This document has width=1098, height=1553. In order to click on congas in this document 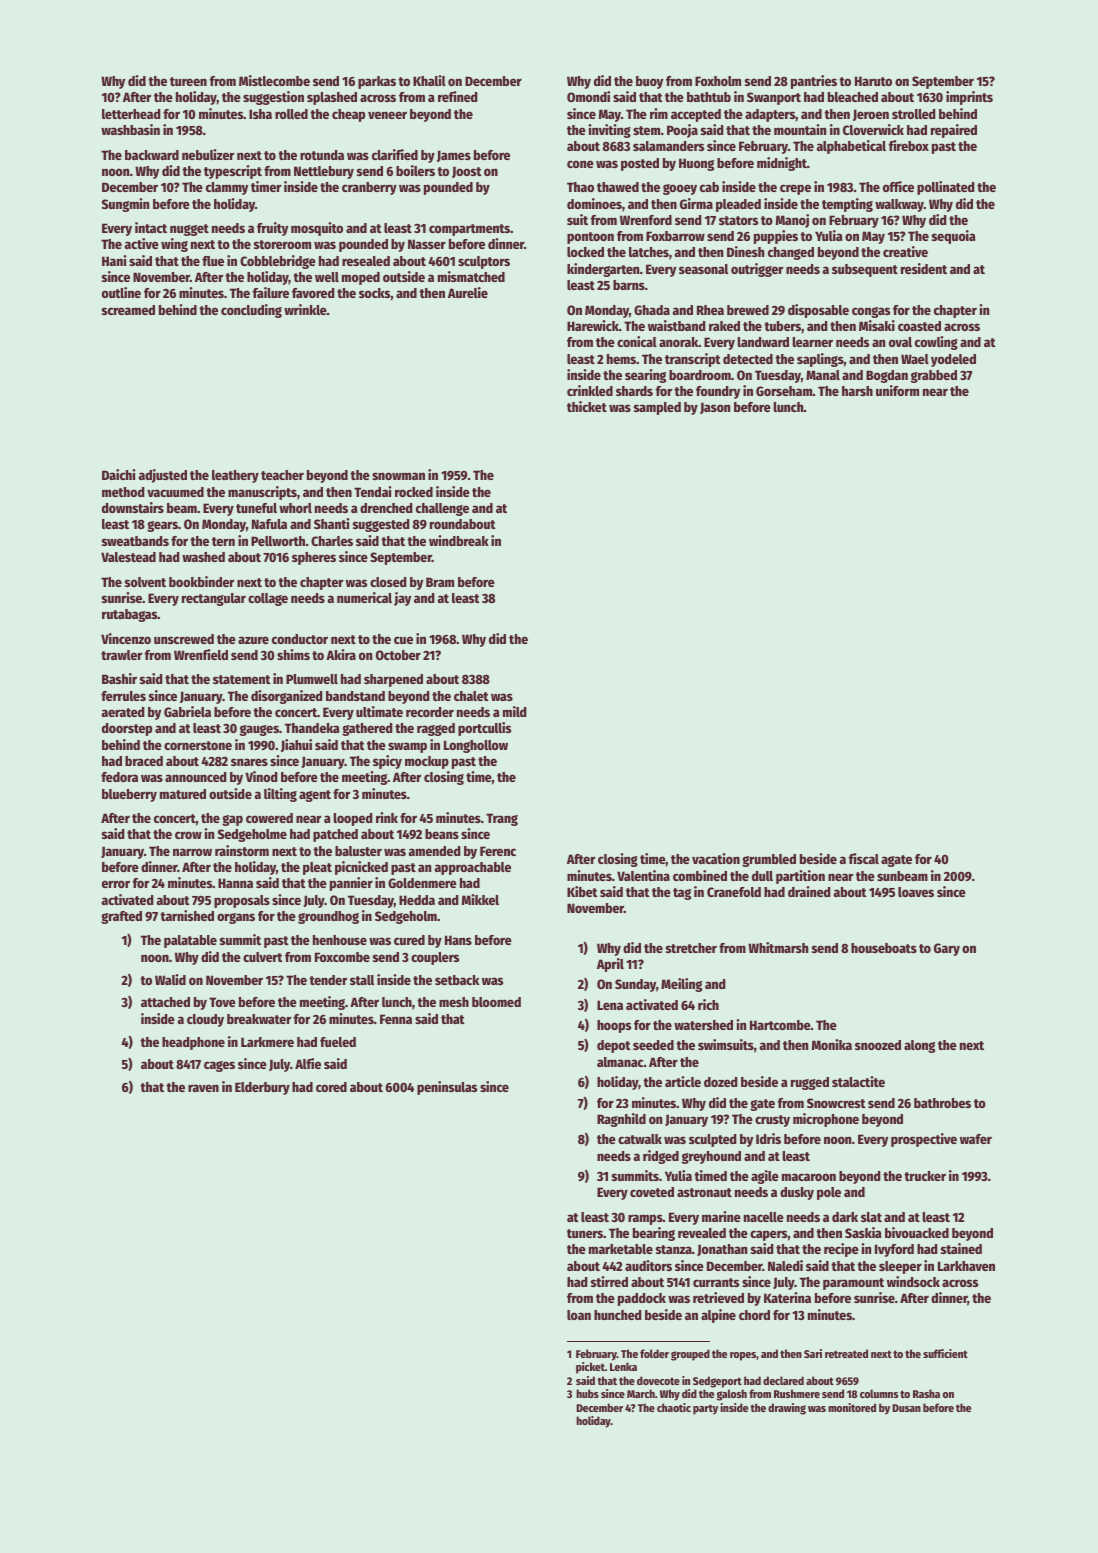, I will do `click(871, 312)`.
